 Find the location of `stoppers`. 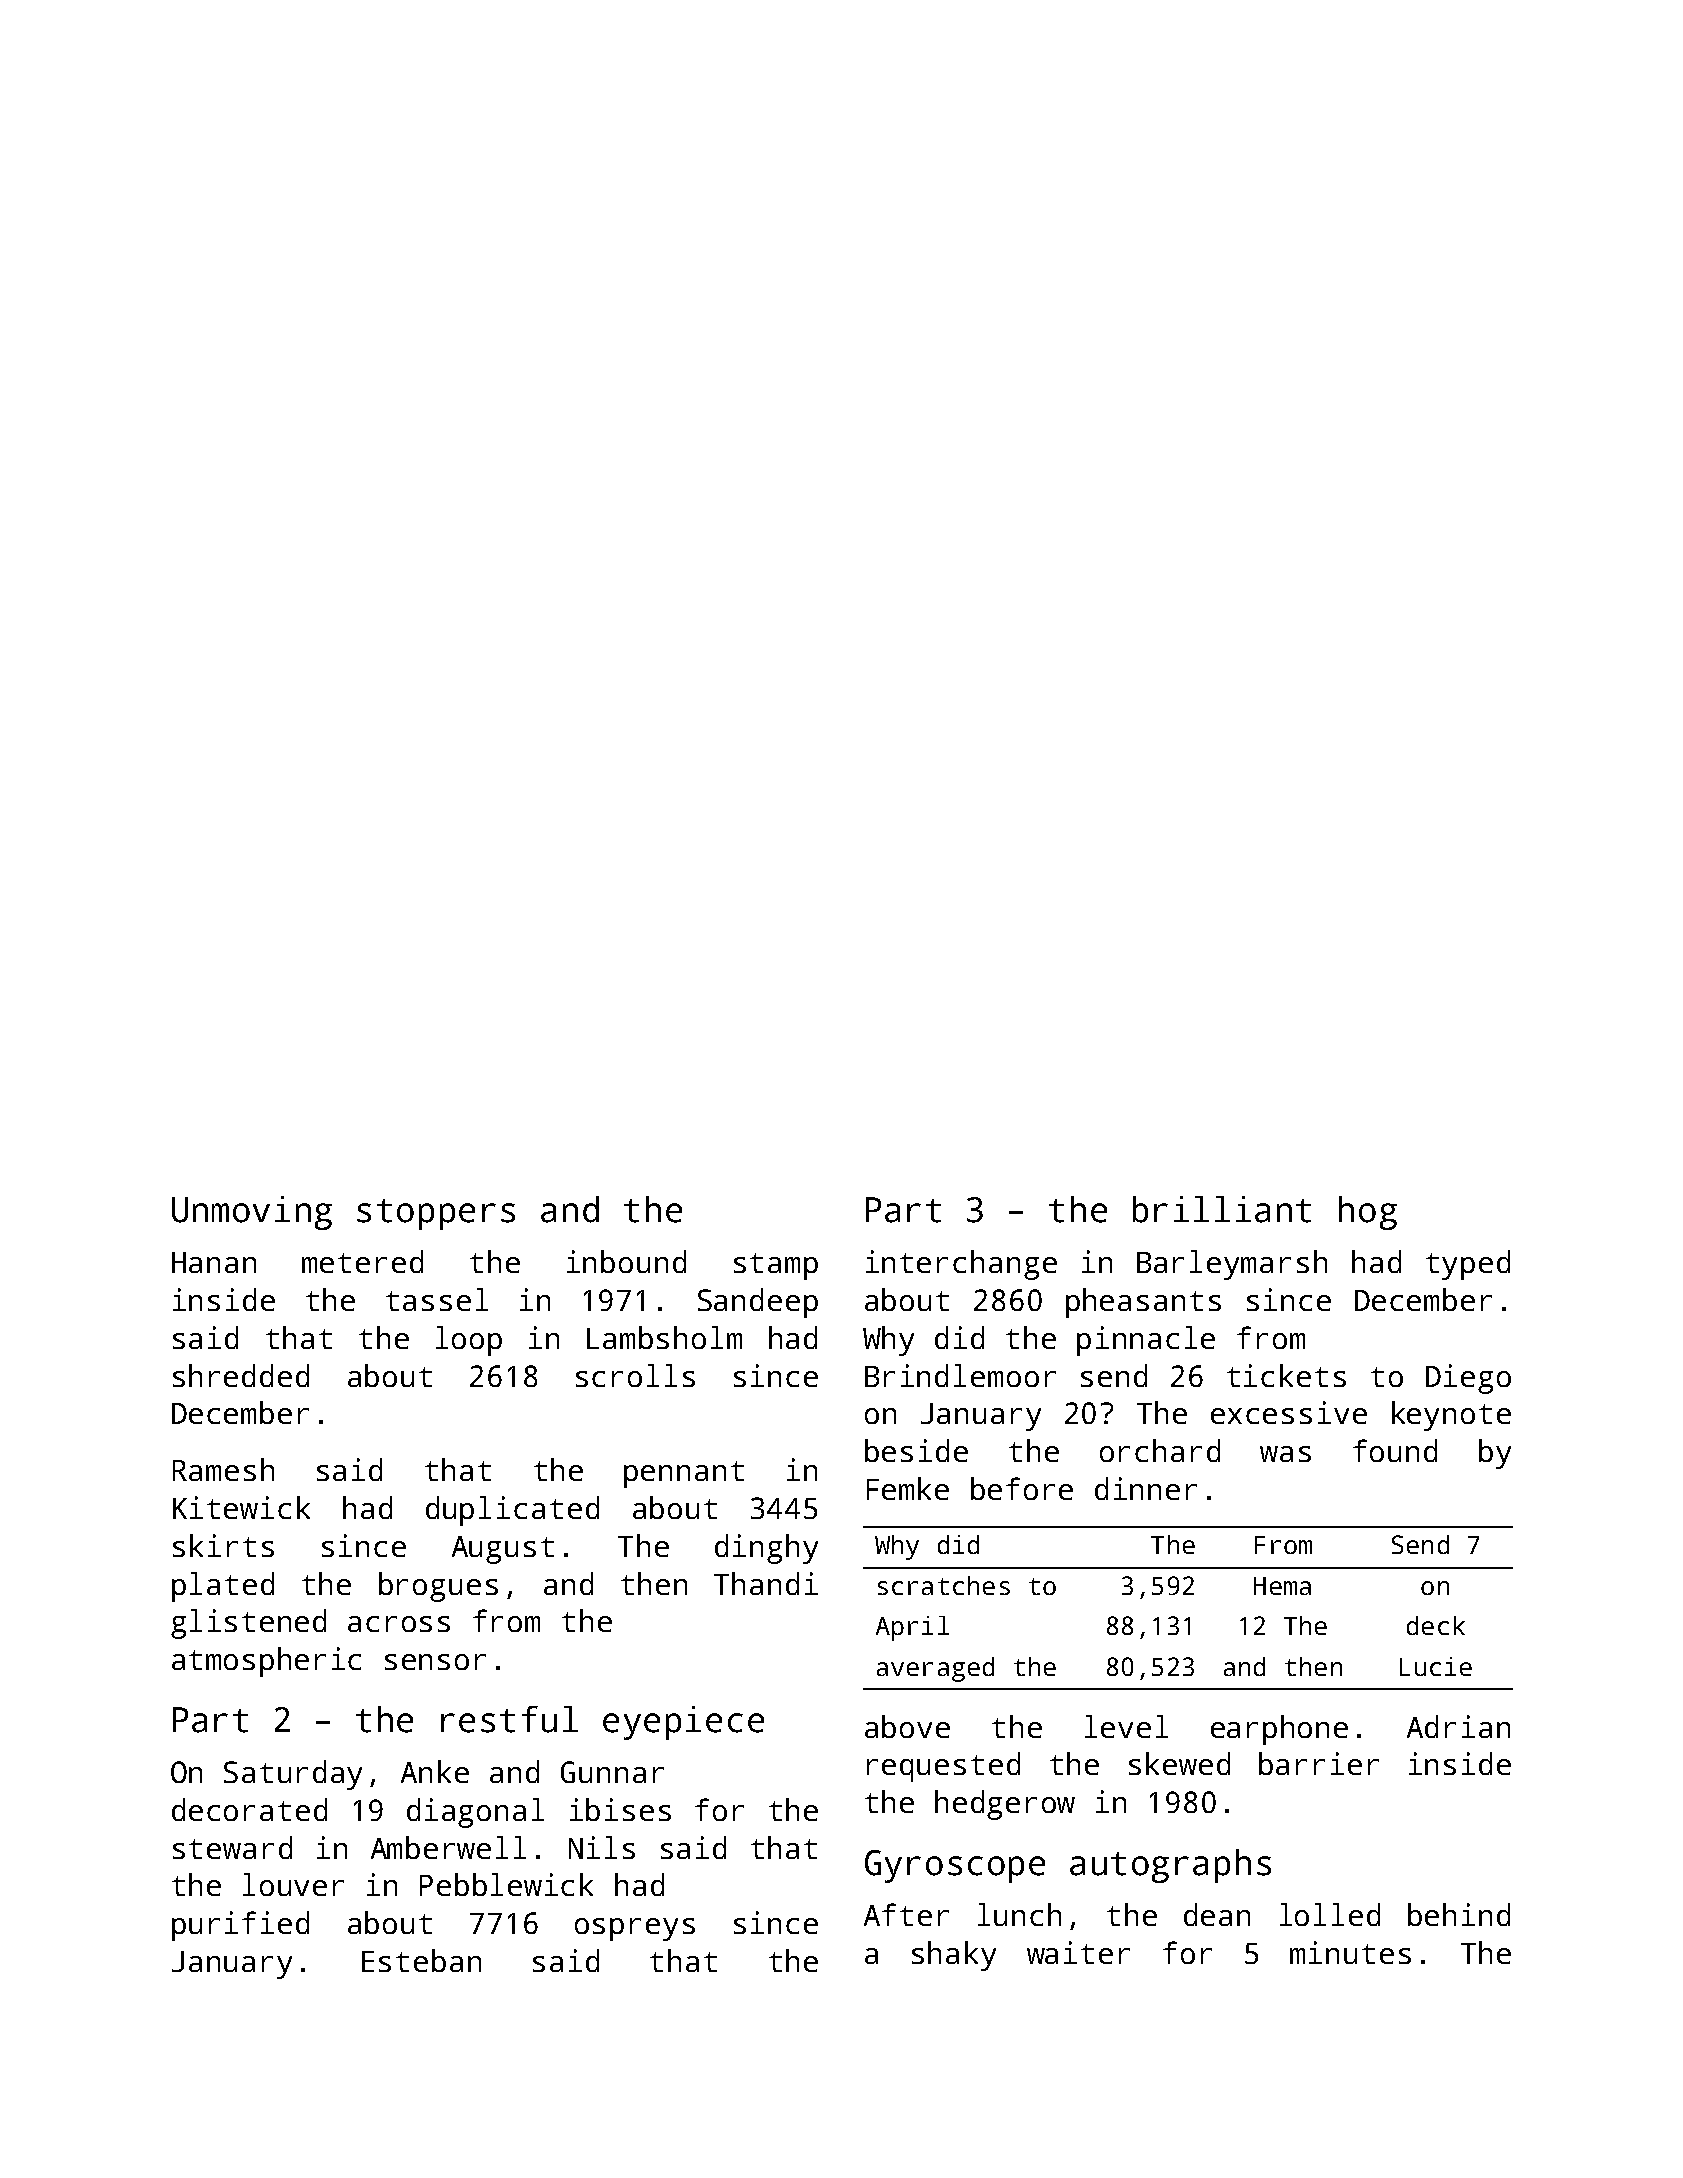

stoppers is located at coordinates (436, 1214).
